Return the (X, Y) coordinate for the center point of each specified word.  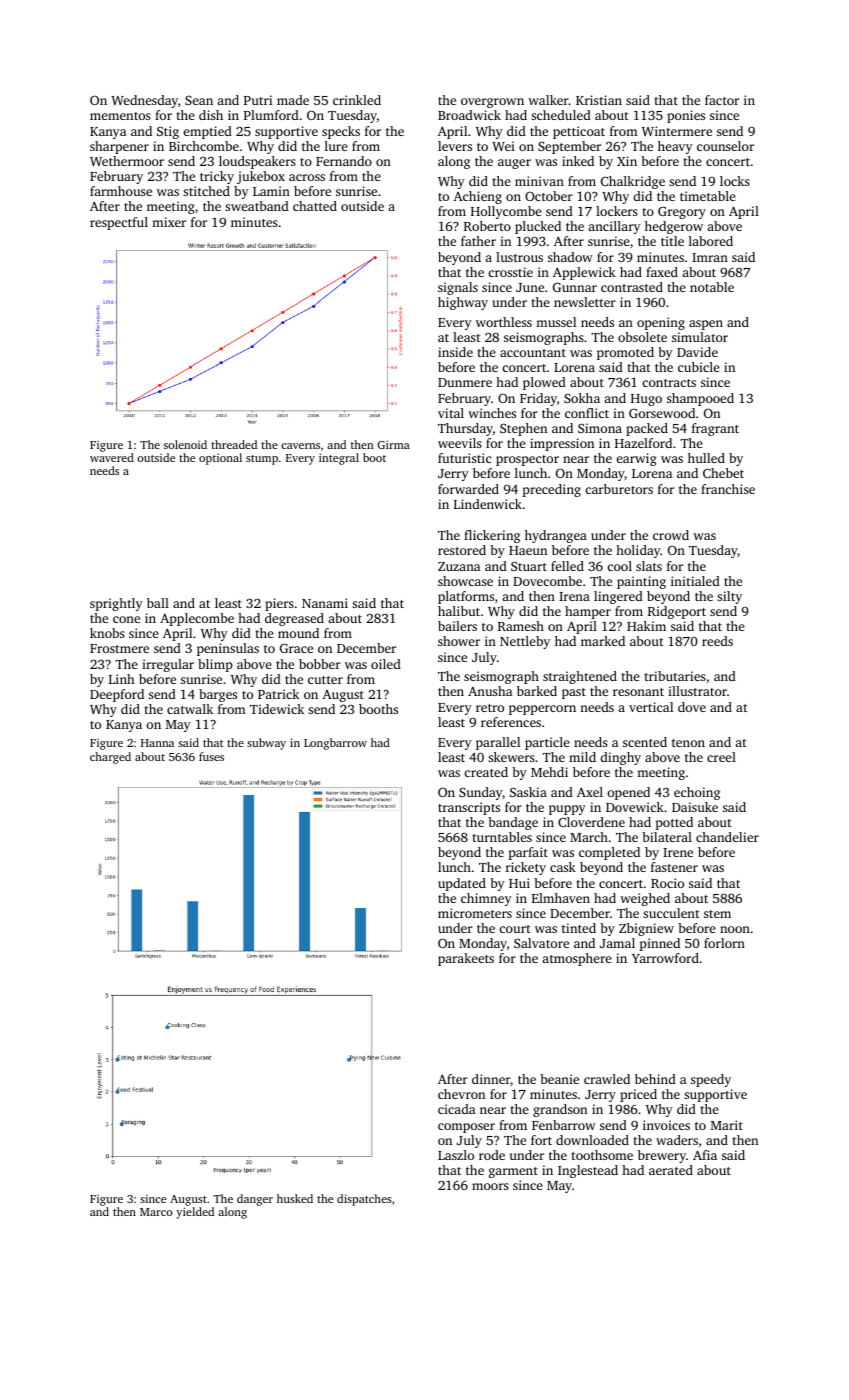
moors (490, 1186)
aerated (671, 1170)
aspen (706, 325)
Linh (121, 679)
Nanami (325, 603)
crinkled (357, 100)
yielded (195, 1213)
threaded (234, 444)
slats (649, 566)
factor (722, 100)
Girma (394, 444)
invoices (666, 1125)
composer (466, 1128)
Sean (199, 100)
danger (255, 1200)
